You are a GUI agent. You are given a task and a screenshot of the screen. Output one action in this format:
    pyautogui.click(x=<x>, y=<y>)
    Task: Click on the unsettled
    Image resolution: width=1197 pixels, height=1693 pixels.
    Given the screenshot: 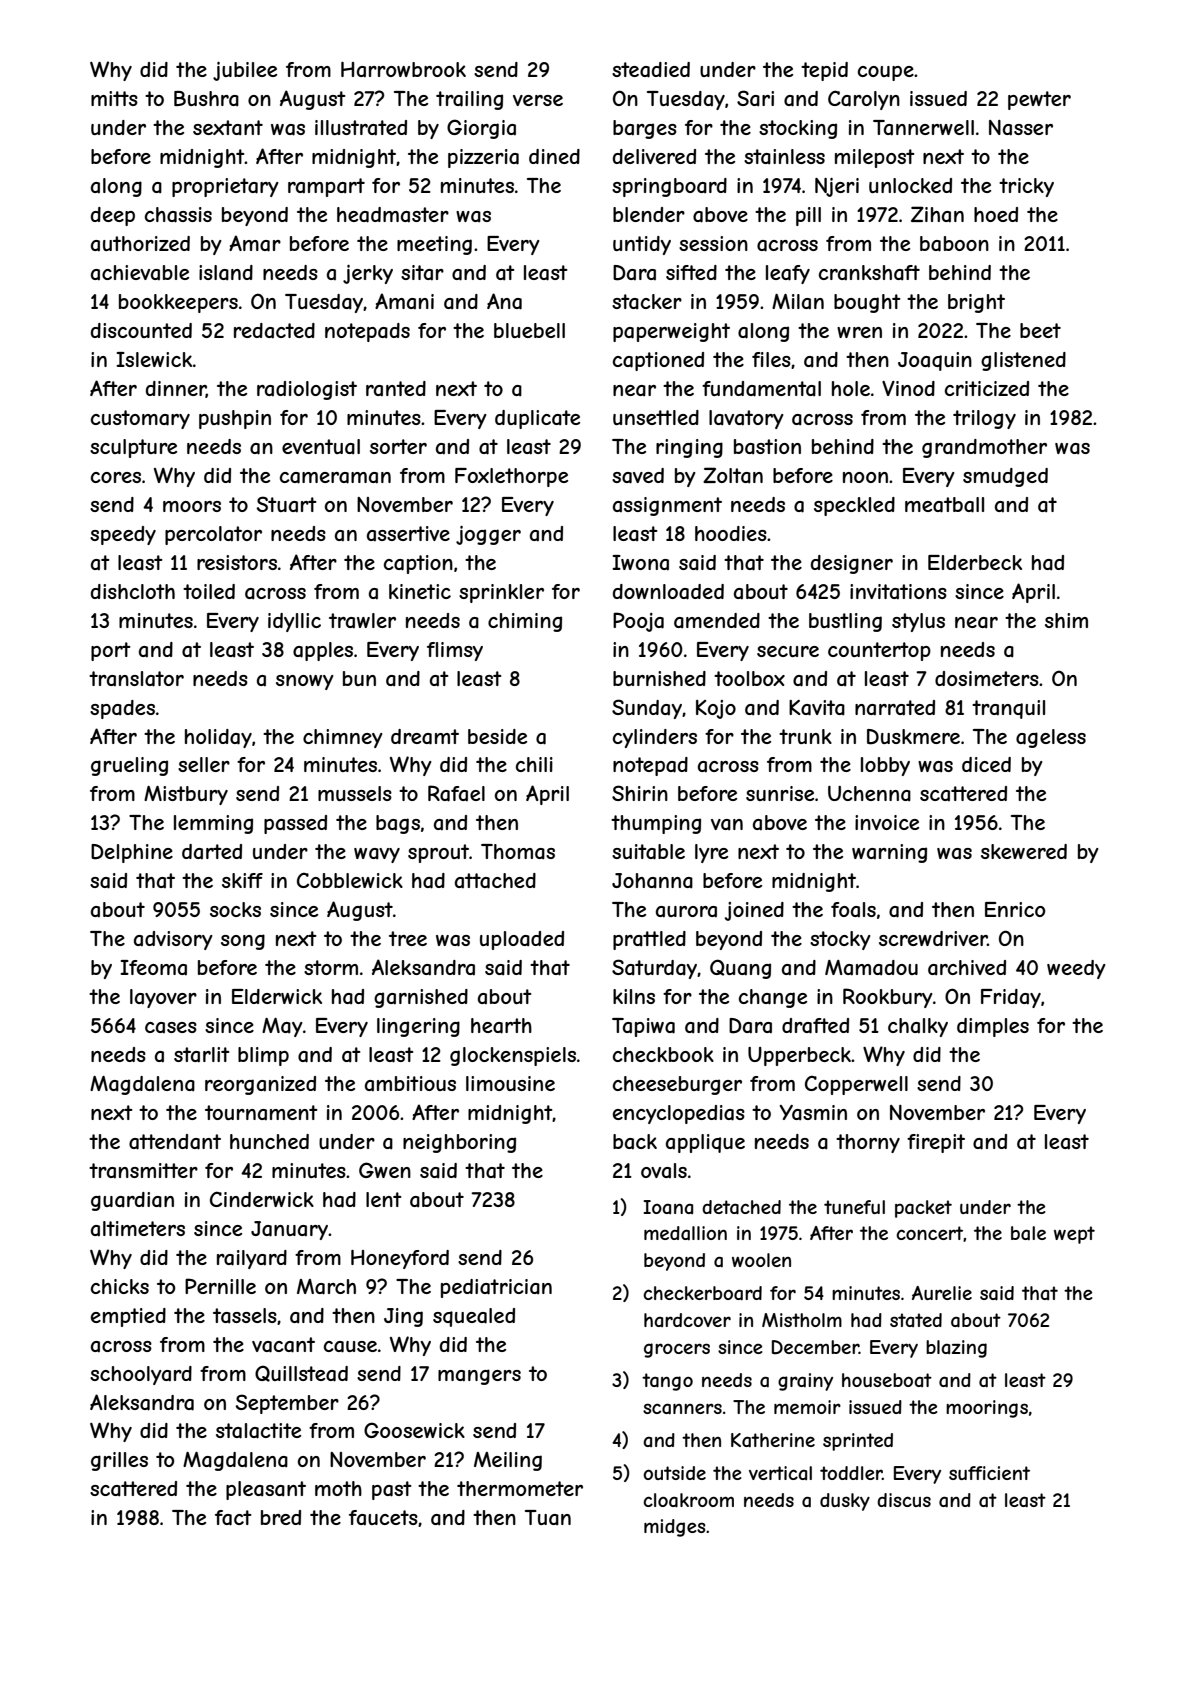 What is the action you would take?
    pyautogui.click(x=656, y=417)
